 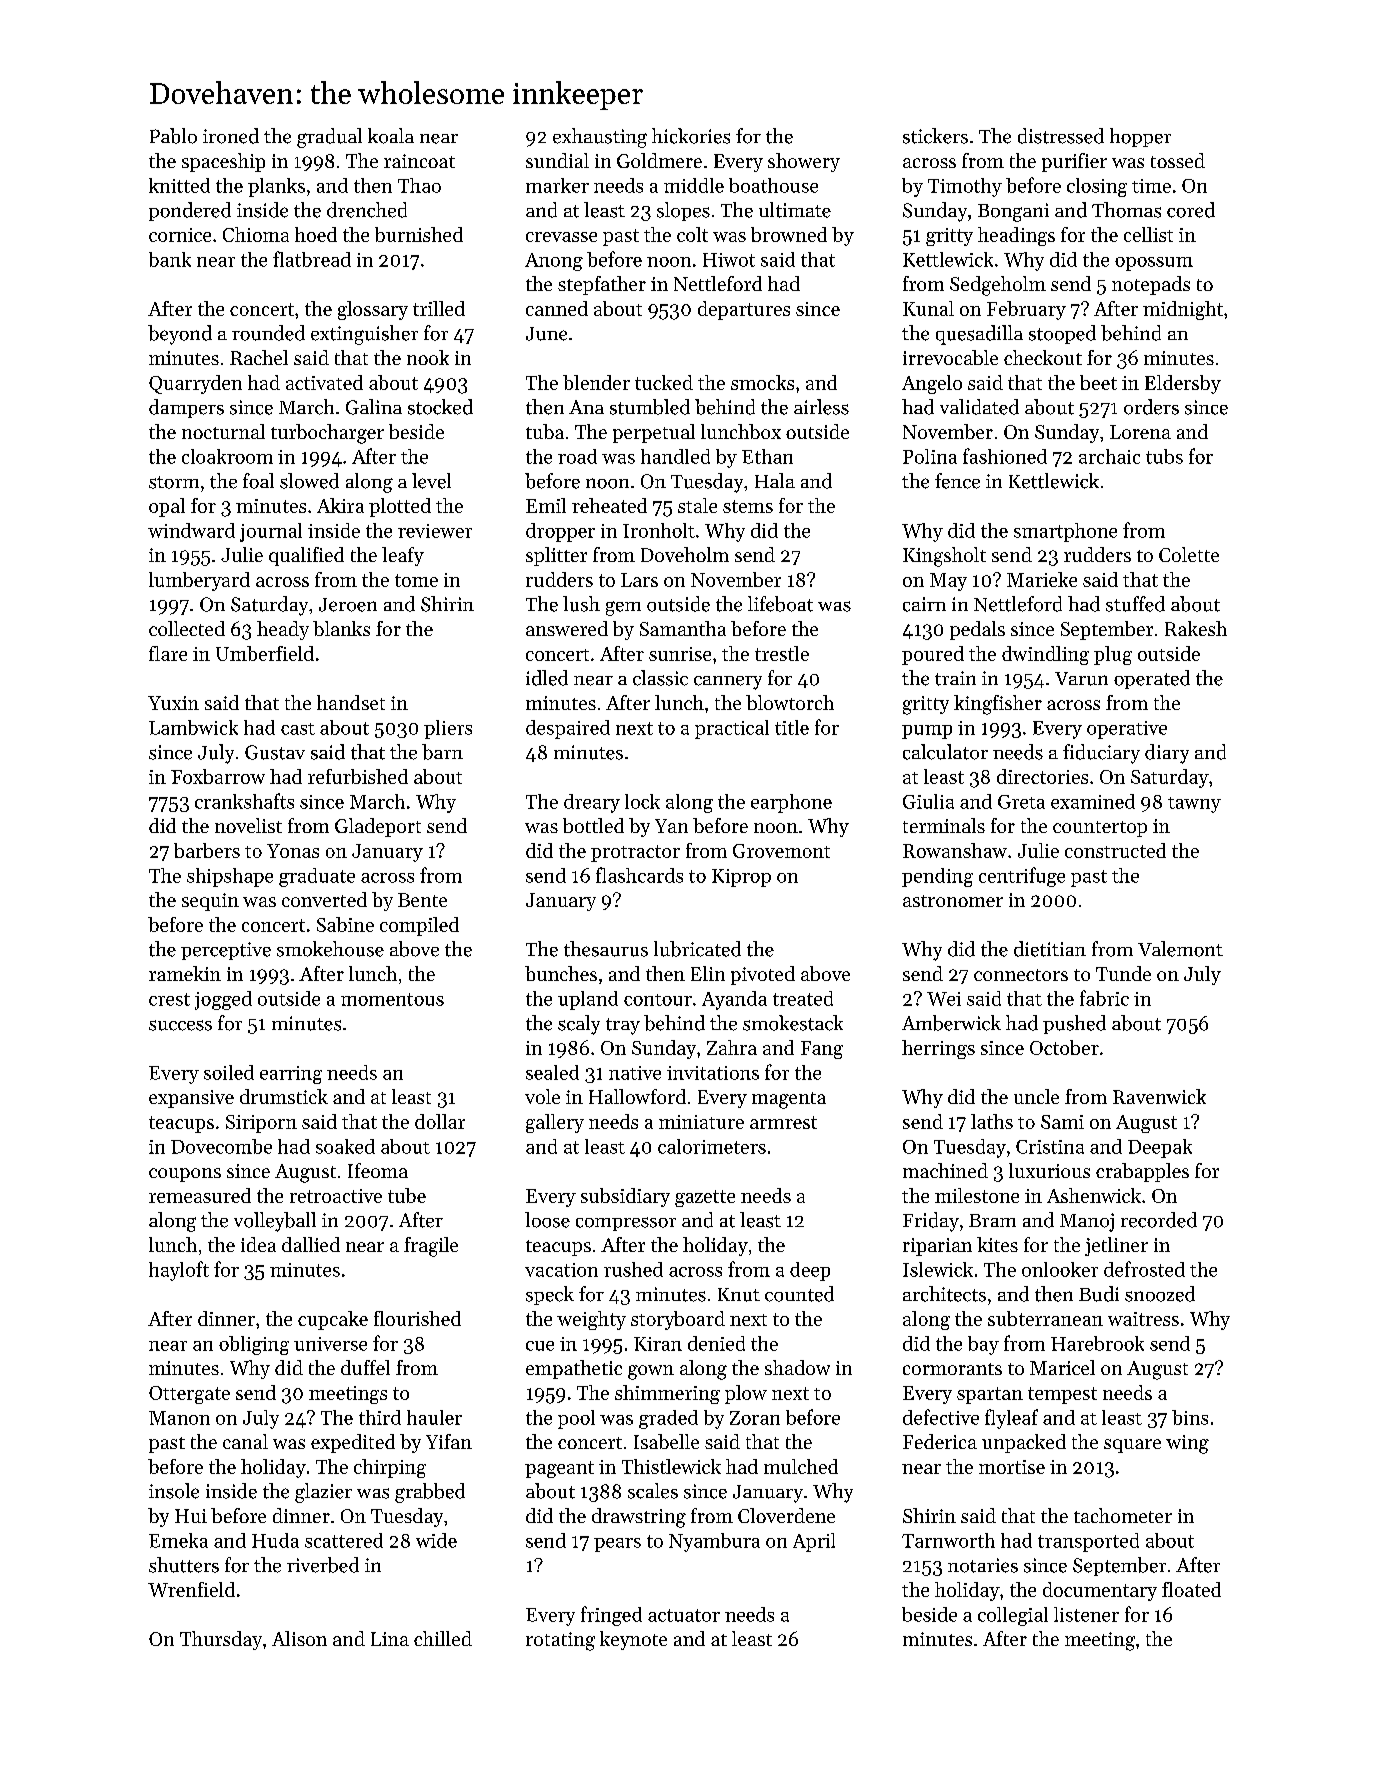 What do you see at coordinates (1140, 137) in the document?
I see `hopper` at bounding box center [1140, 137].
